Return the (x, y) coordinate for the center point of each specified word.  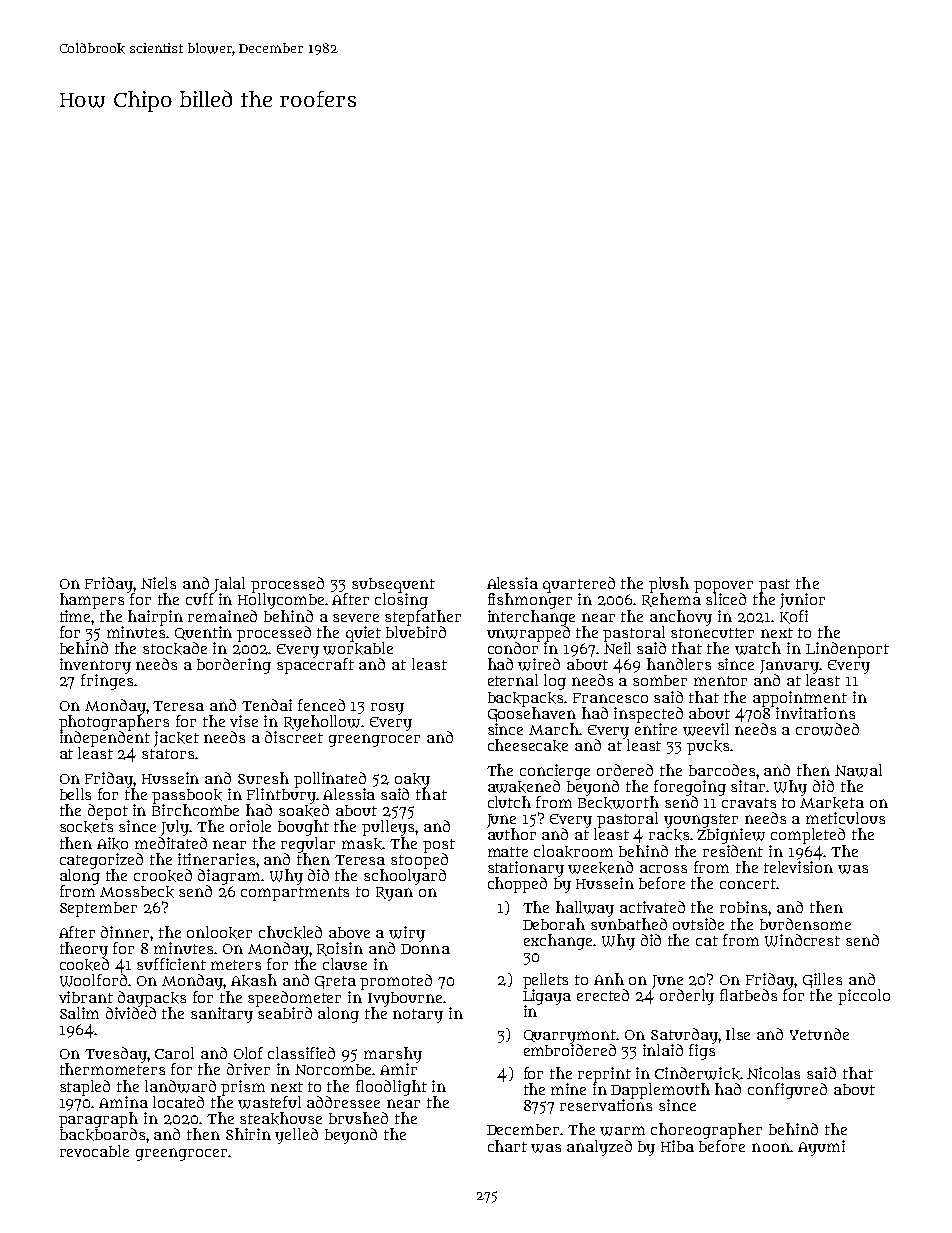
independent (105, 739)
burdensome (805, 924)
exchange (559, 942)
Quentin (203, 633)
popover (723, 587)
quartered (579, 585)
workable (358, 648)
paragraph (98, 1120)
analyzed (599, 1148)
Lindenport (847, 650)
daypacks (152, 999)
